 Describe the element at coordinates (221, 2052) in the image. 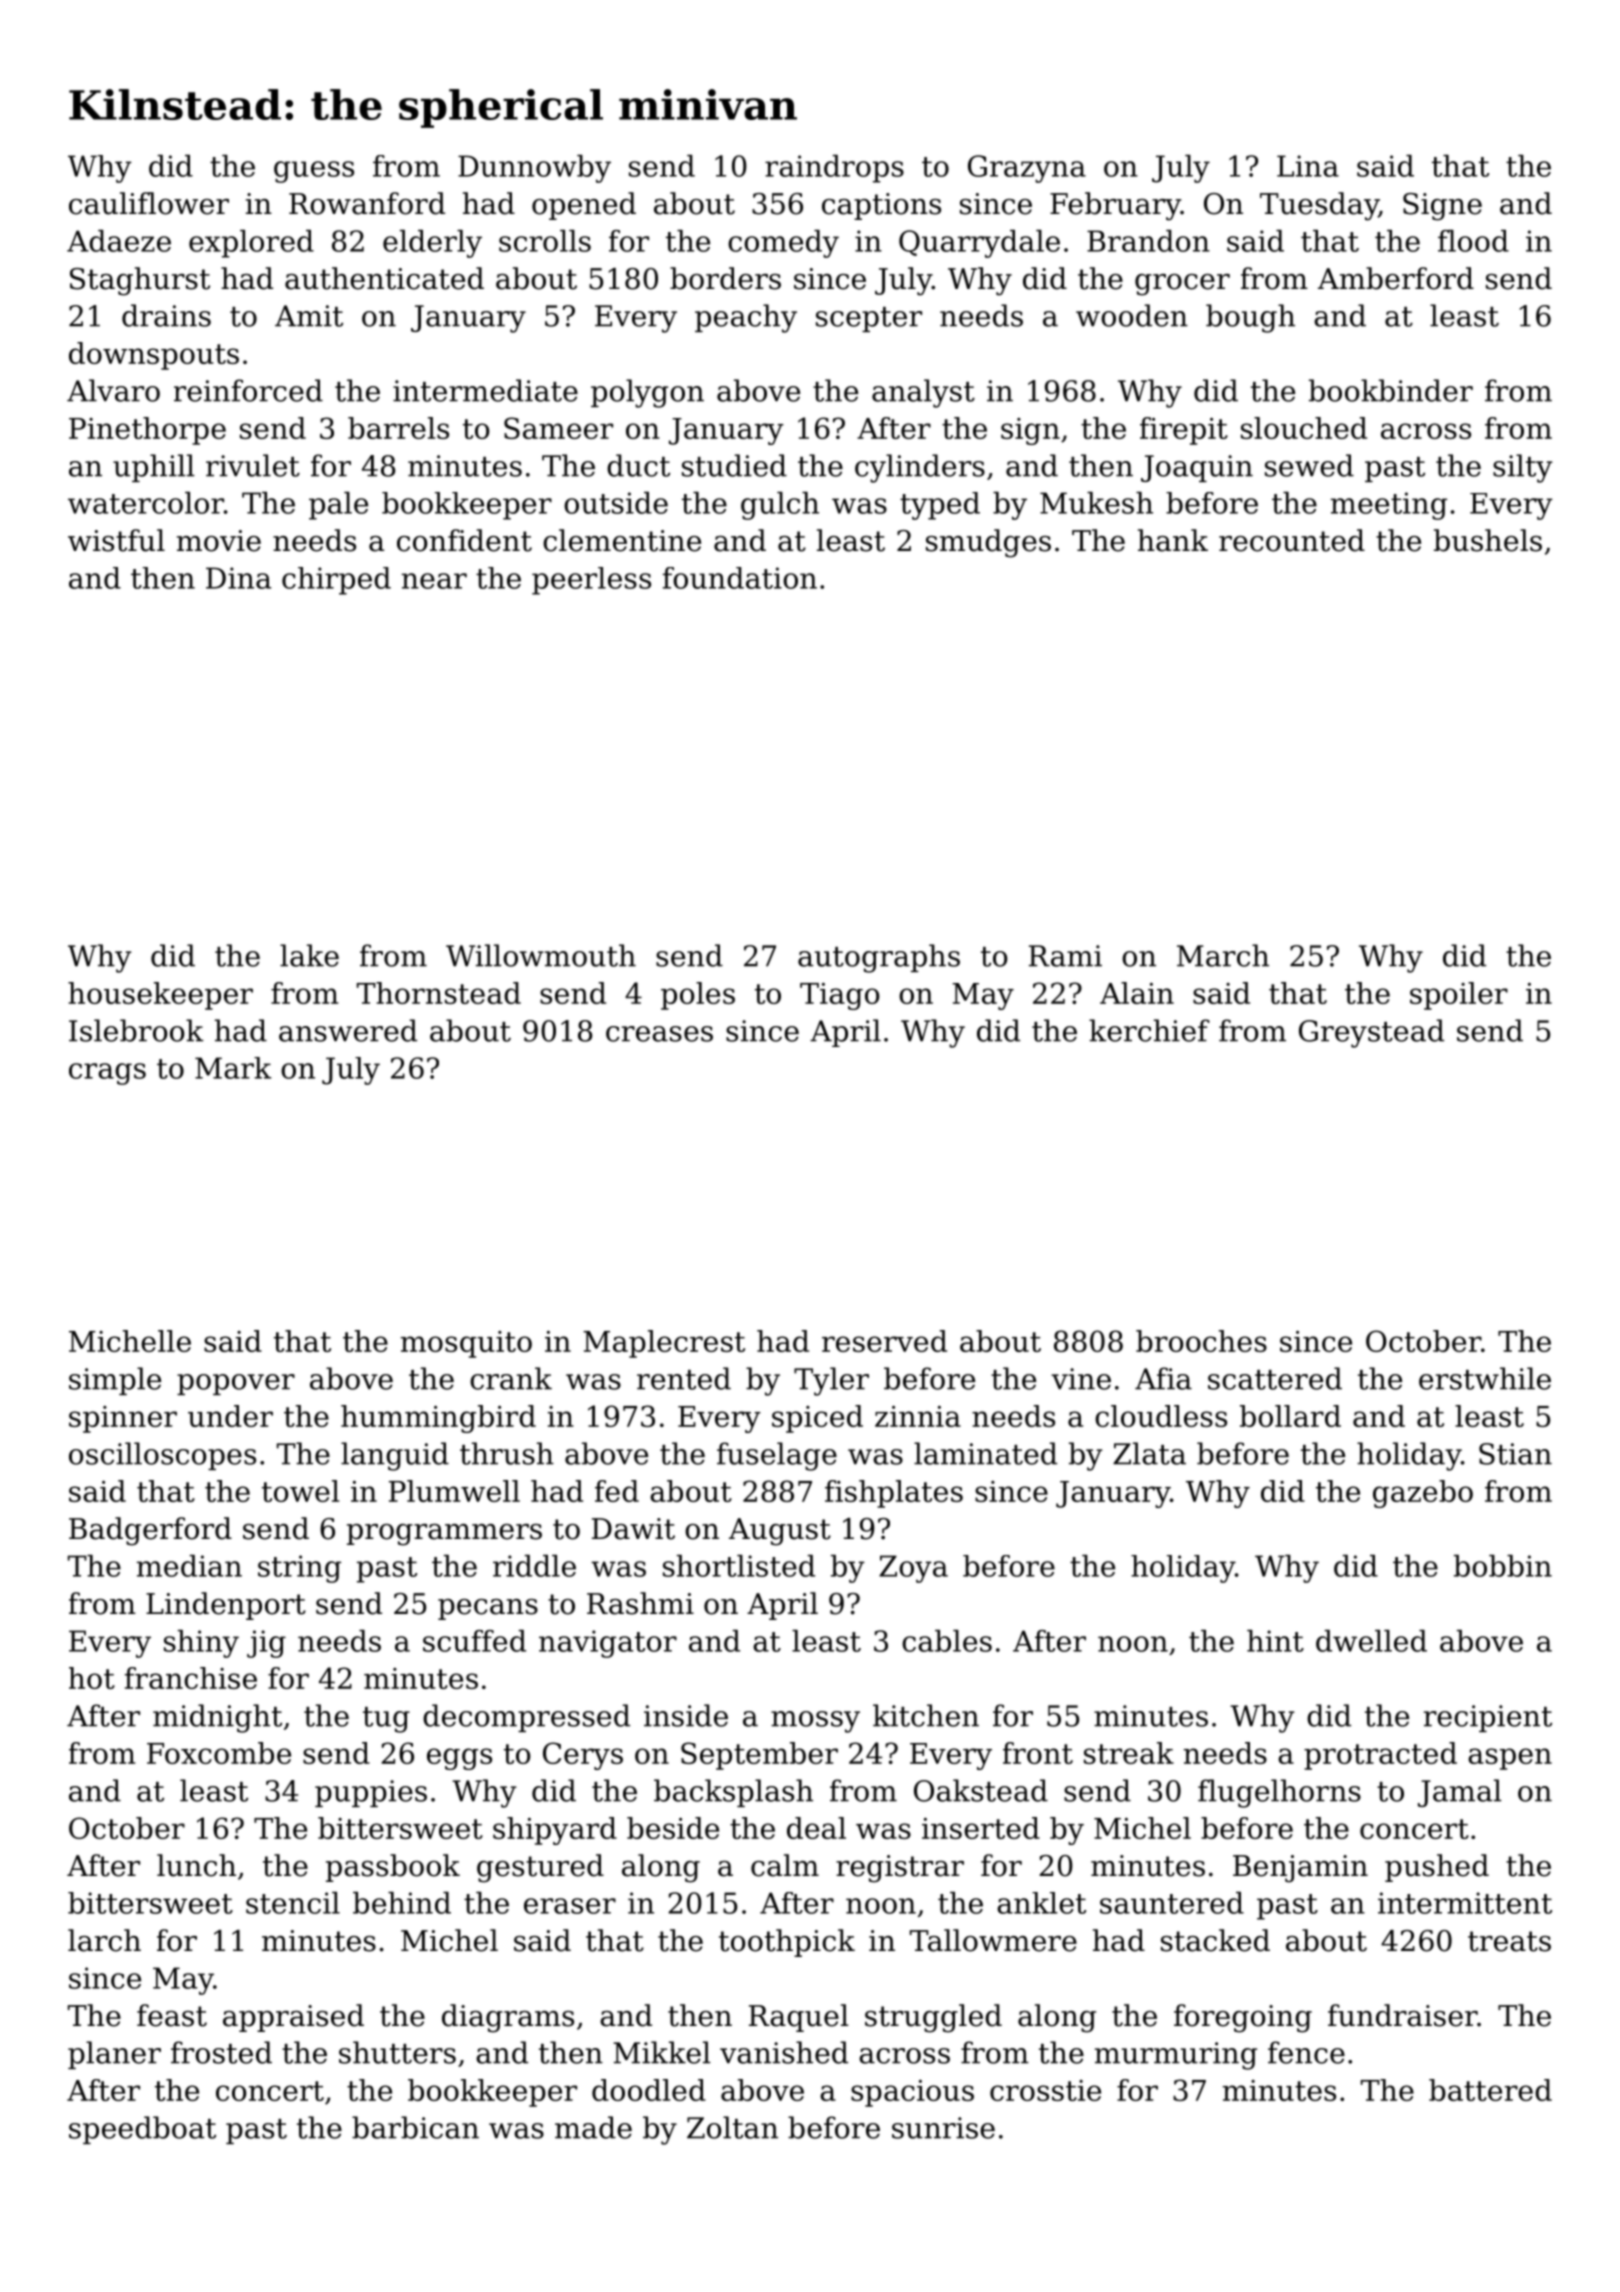

I see `frosted` at that location.
